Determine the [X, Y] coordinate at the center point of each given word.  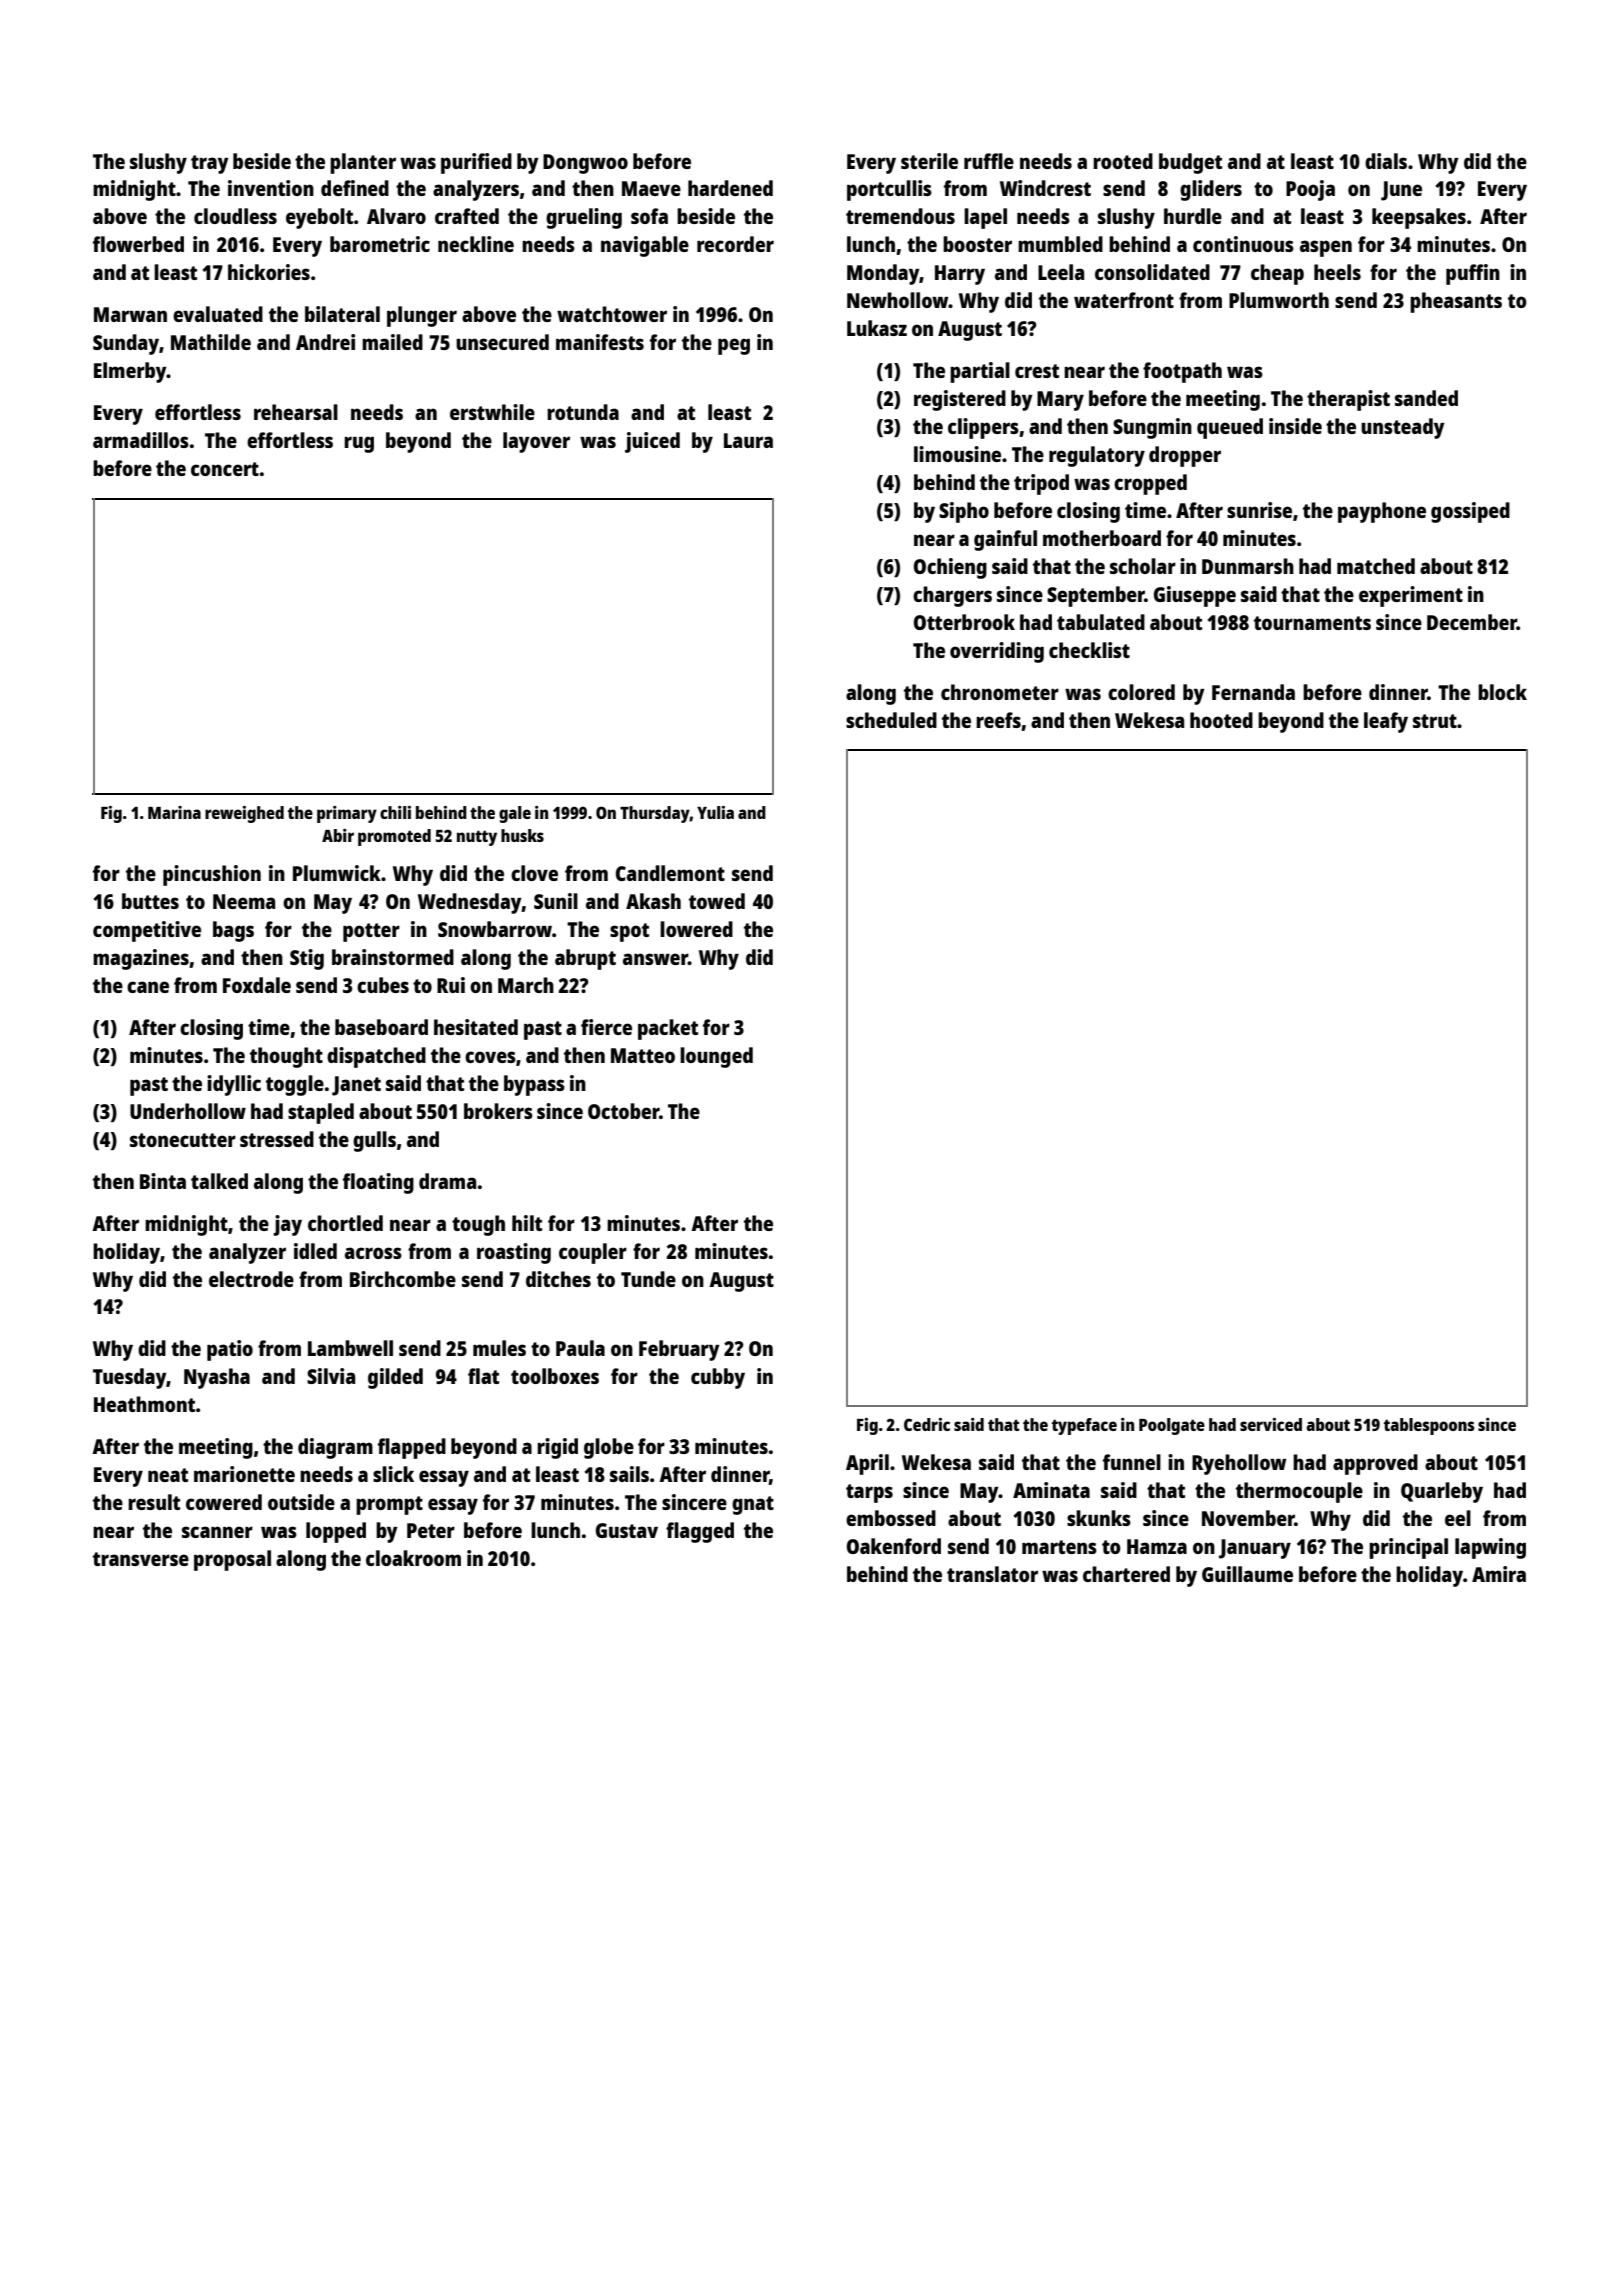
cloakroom [413, 1558]
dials [1386, 161]
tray [210, 164]
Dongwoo [585, 164]
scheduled [891, 720]
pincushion [212, 875]
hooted [1221, 720]
